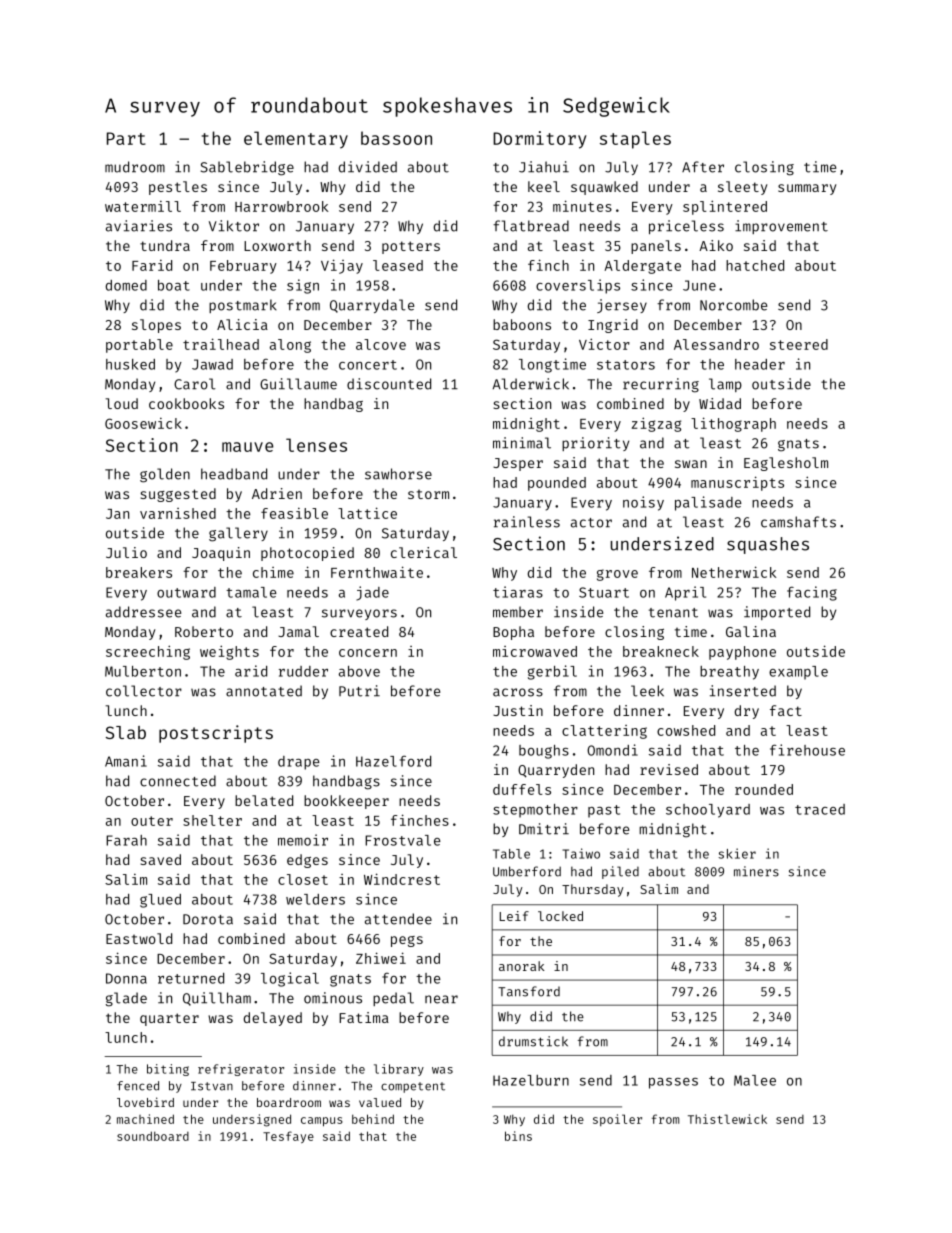  What do you see at coordinates (393, 761) in the screenshot?
I see `Hazelford` at bounding box center [393, 761].
